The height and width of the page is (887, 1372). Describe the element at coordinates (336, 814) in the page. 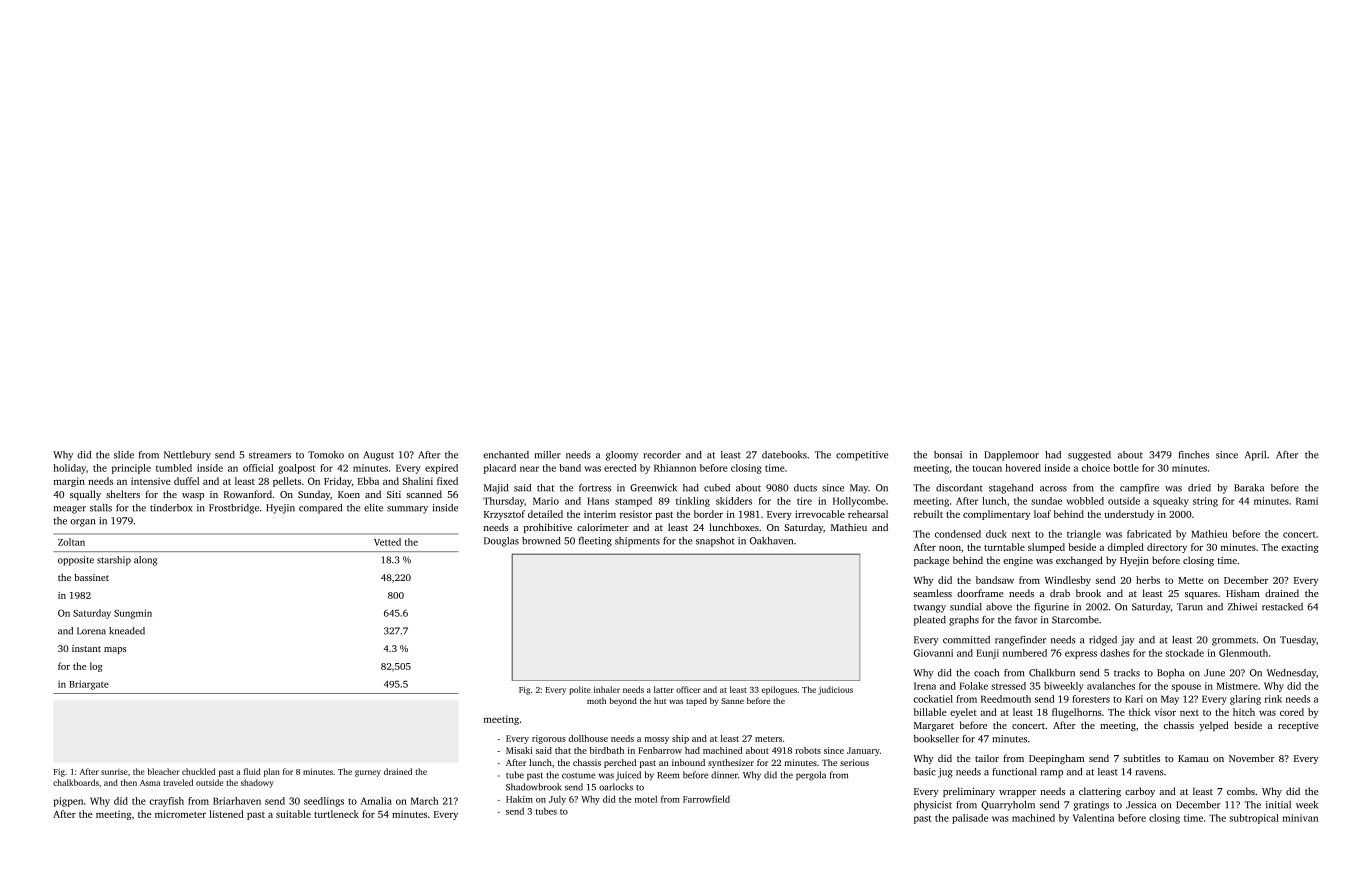

I see `turtleneck` at that location.
